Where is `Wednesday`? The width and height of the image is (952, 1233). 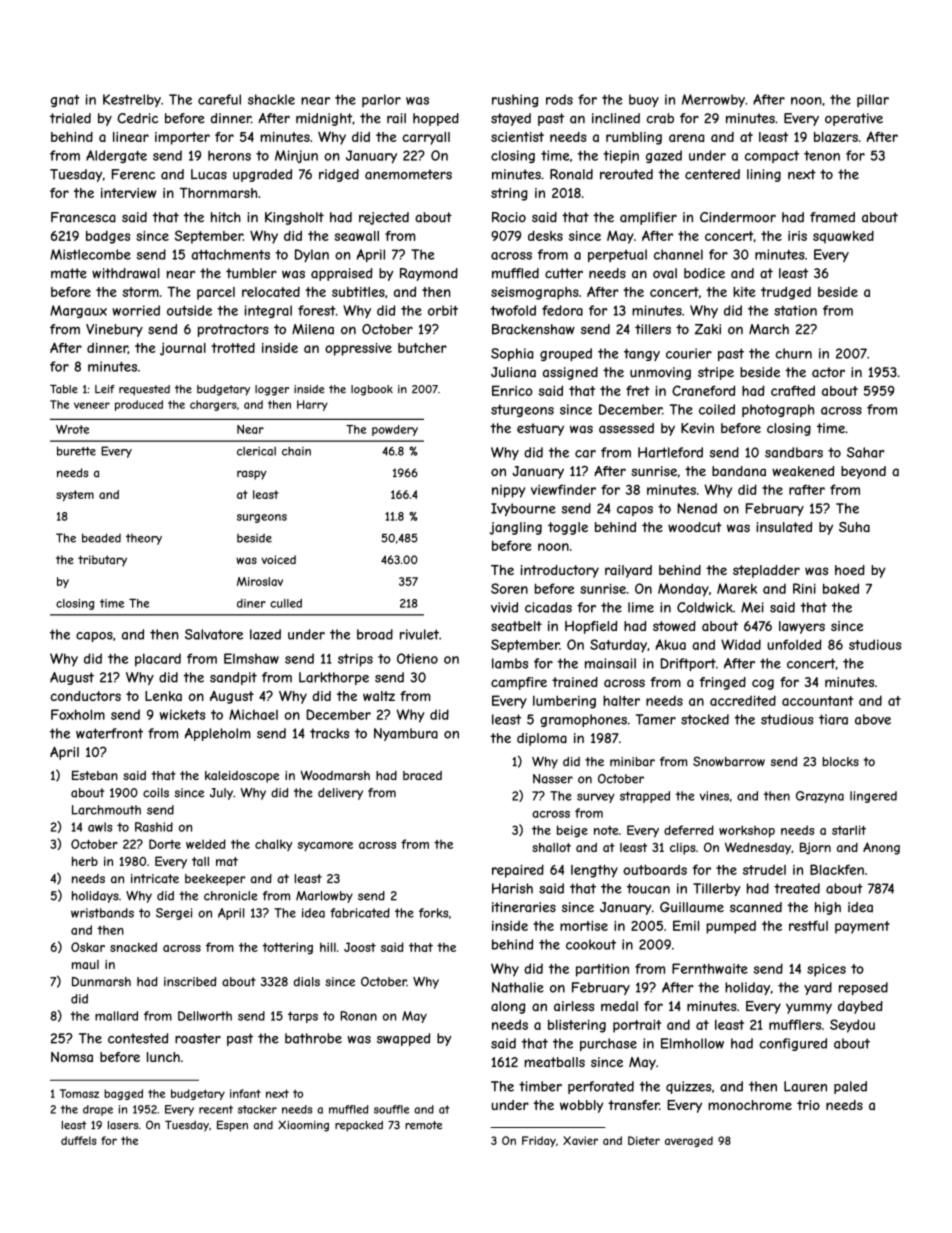 Wednesday is located at coordinates (758, 848).
